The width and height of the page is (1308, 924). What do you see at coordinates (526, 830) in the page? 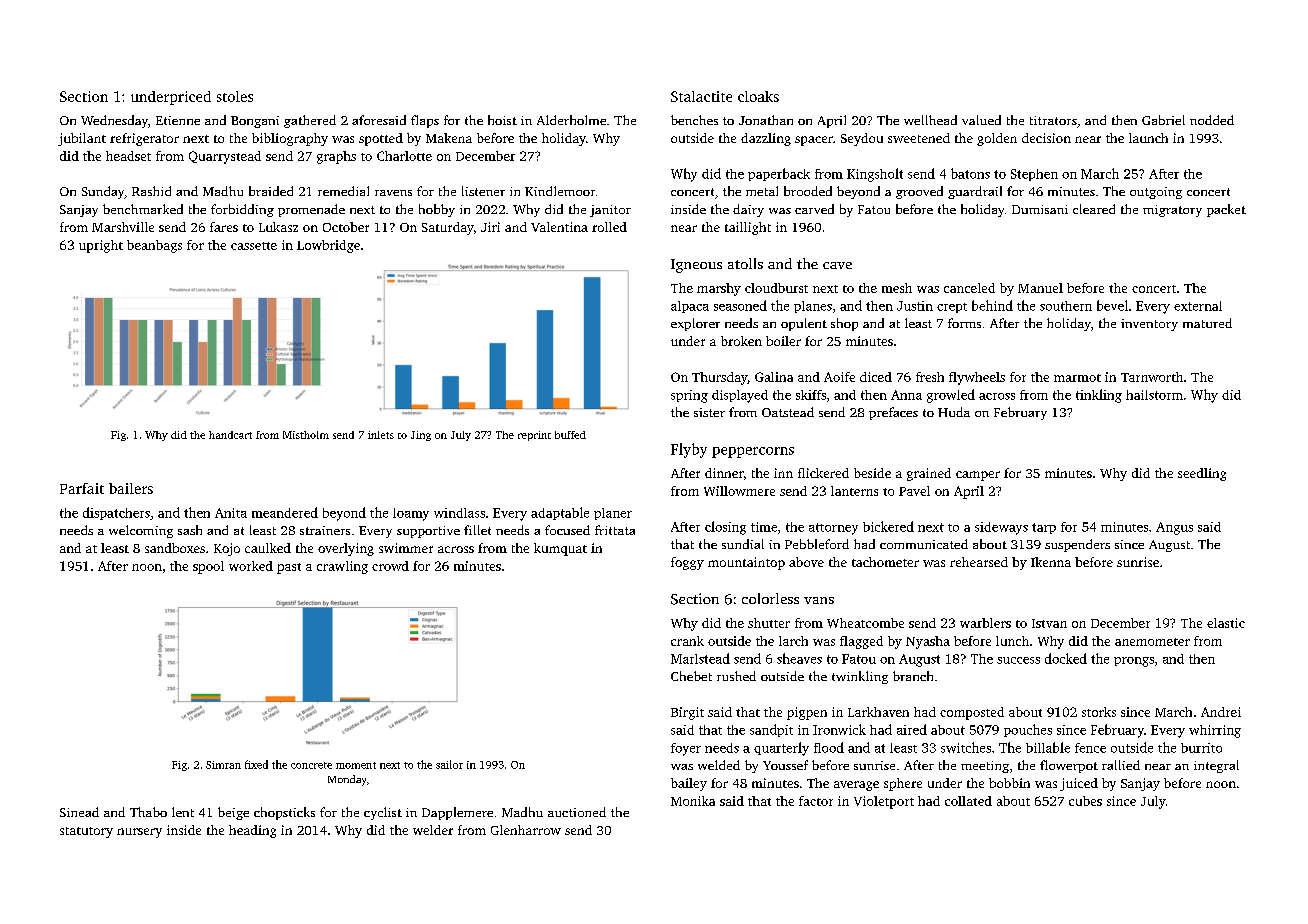
I see `Glenharrow` at bounding box center [526, 830].
